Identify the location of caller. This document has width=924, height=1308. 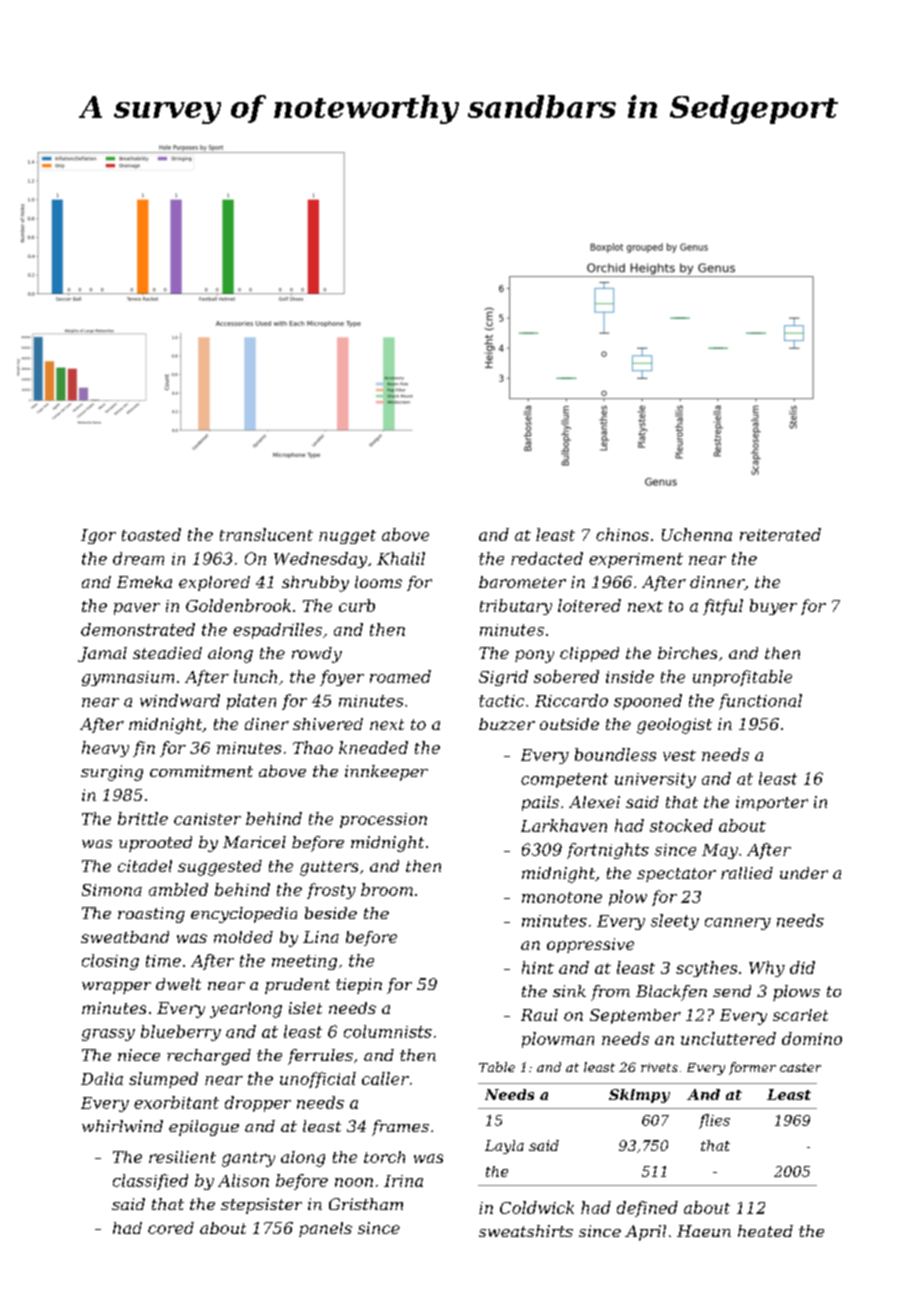
(385, 1078).
